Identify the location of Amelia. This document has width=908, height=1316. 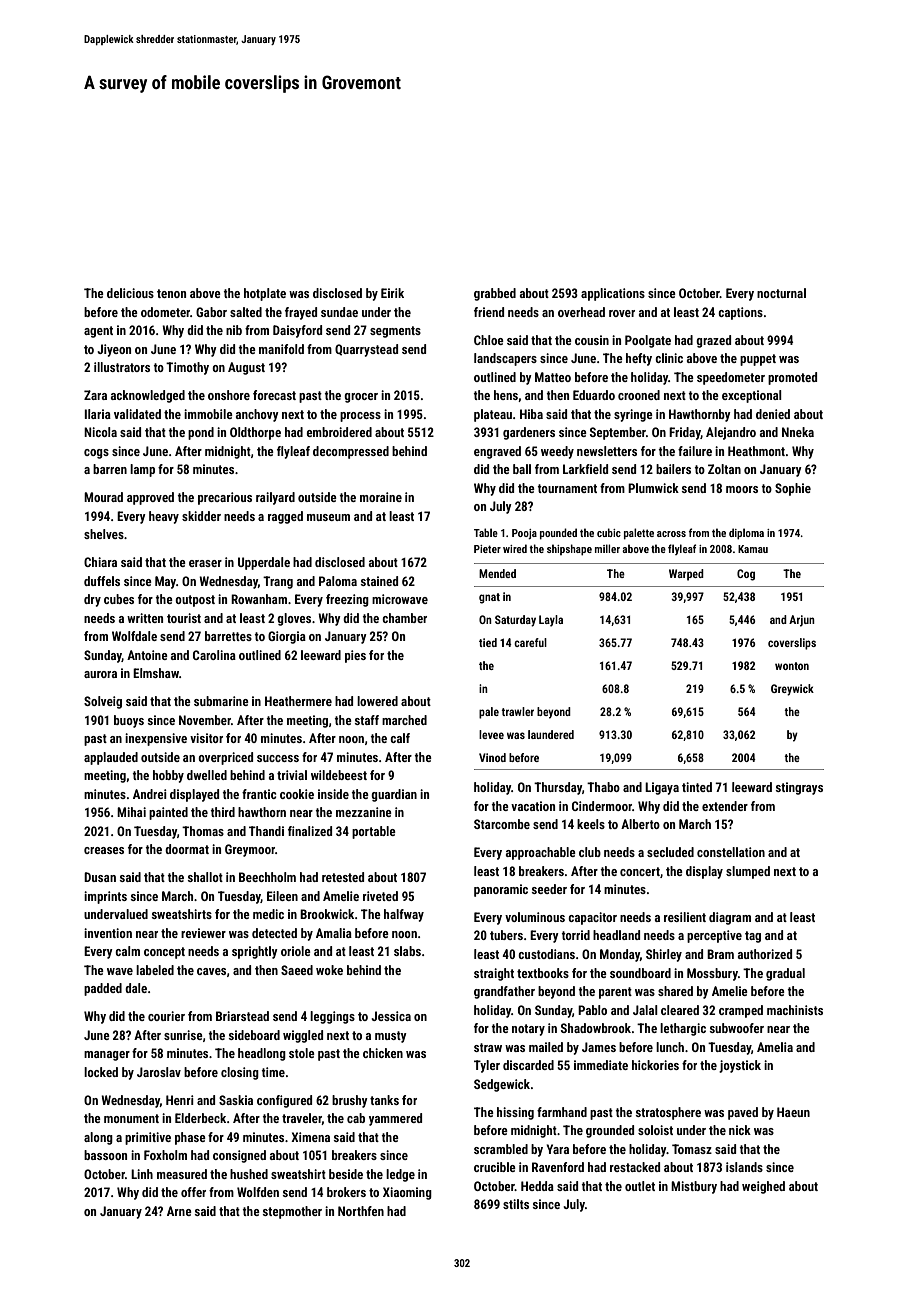
(775, 1047).
